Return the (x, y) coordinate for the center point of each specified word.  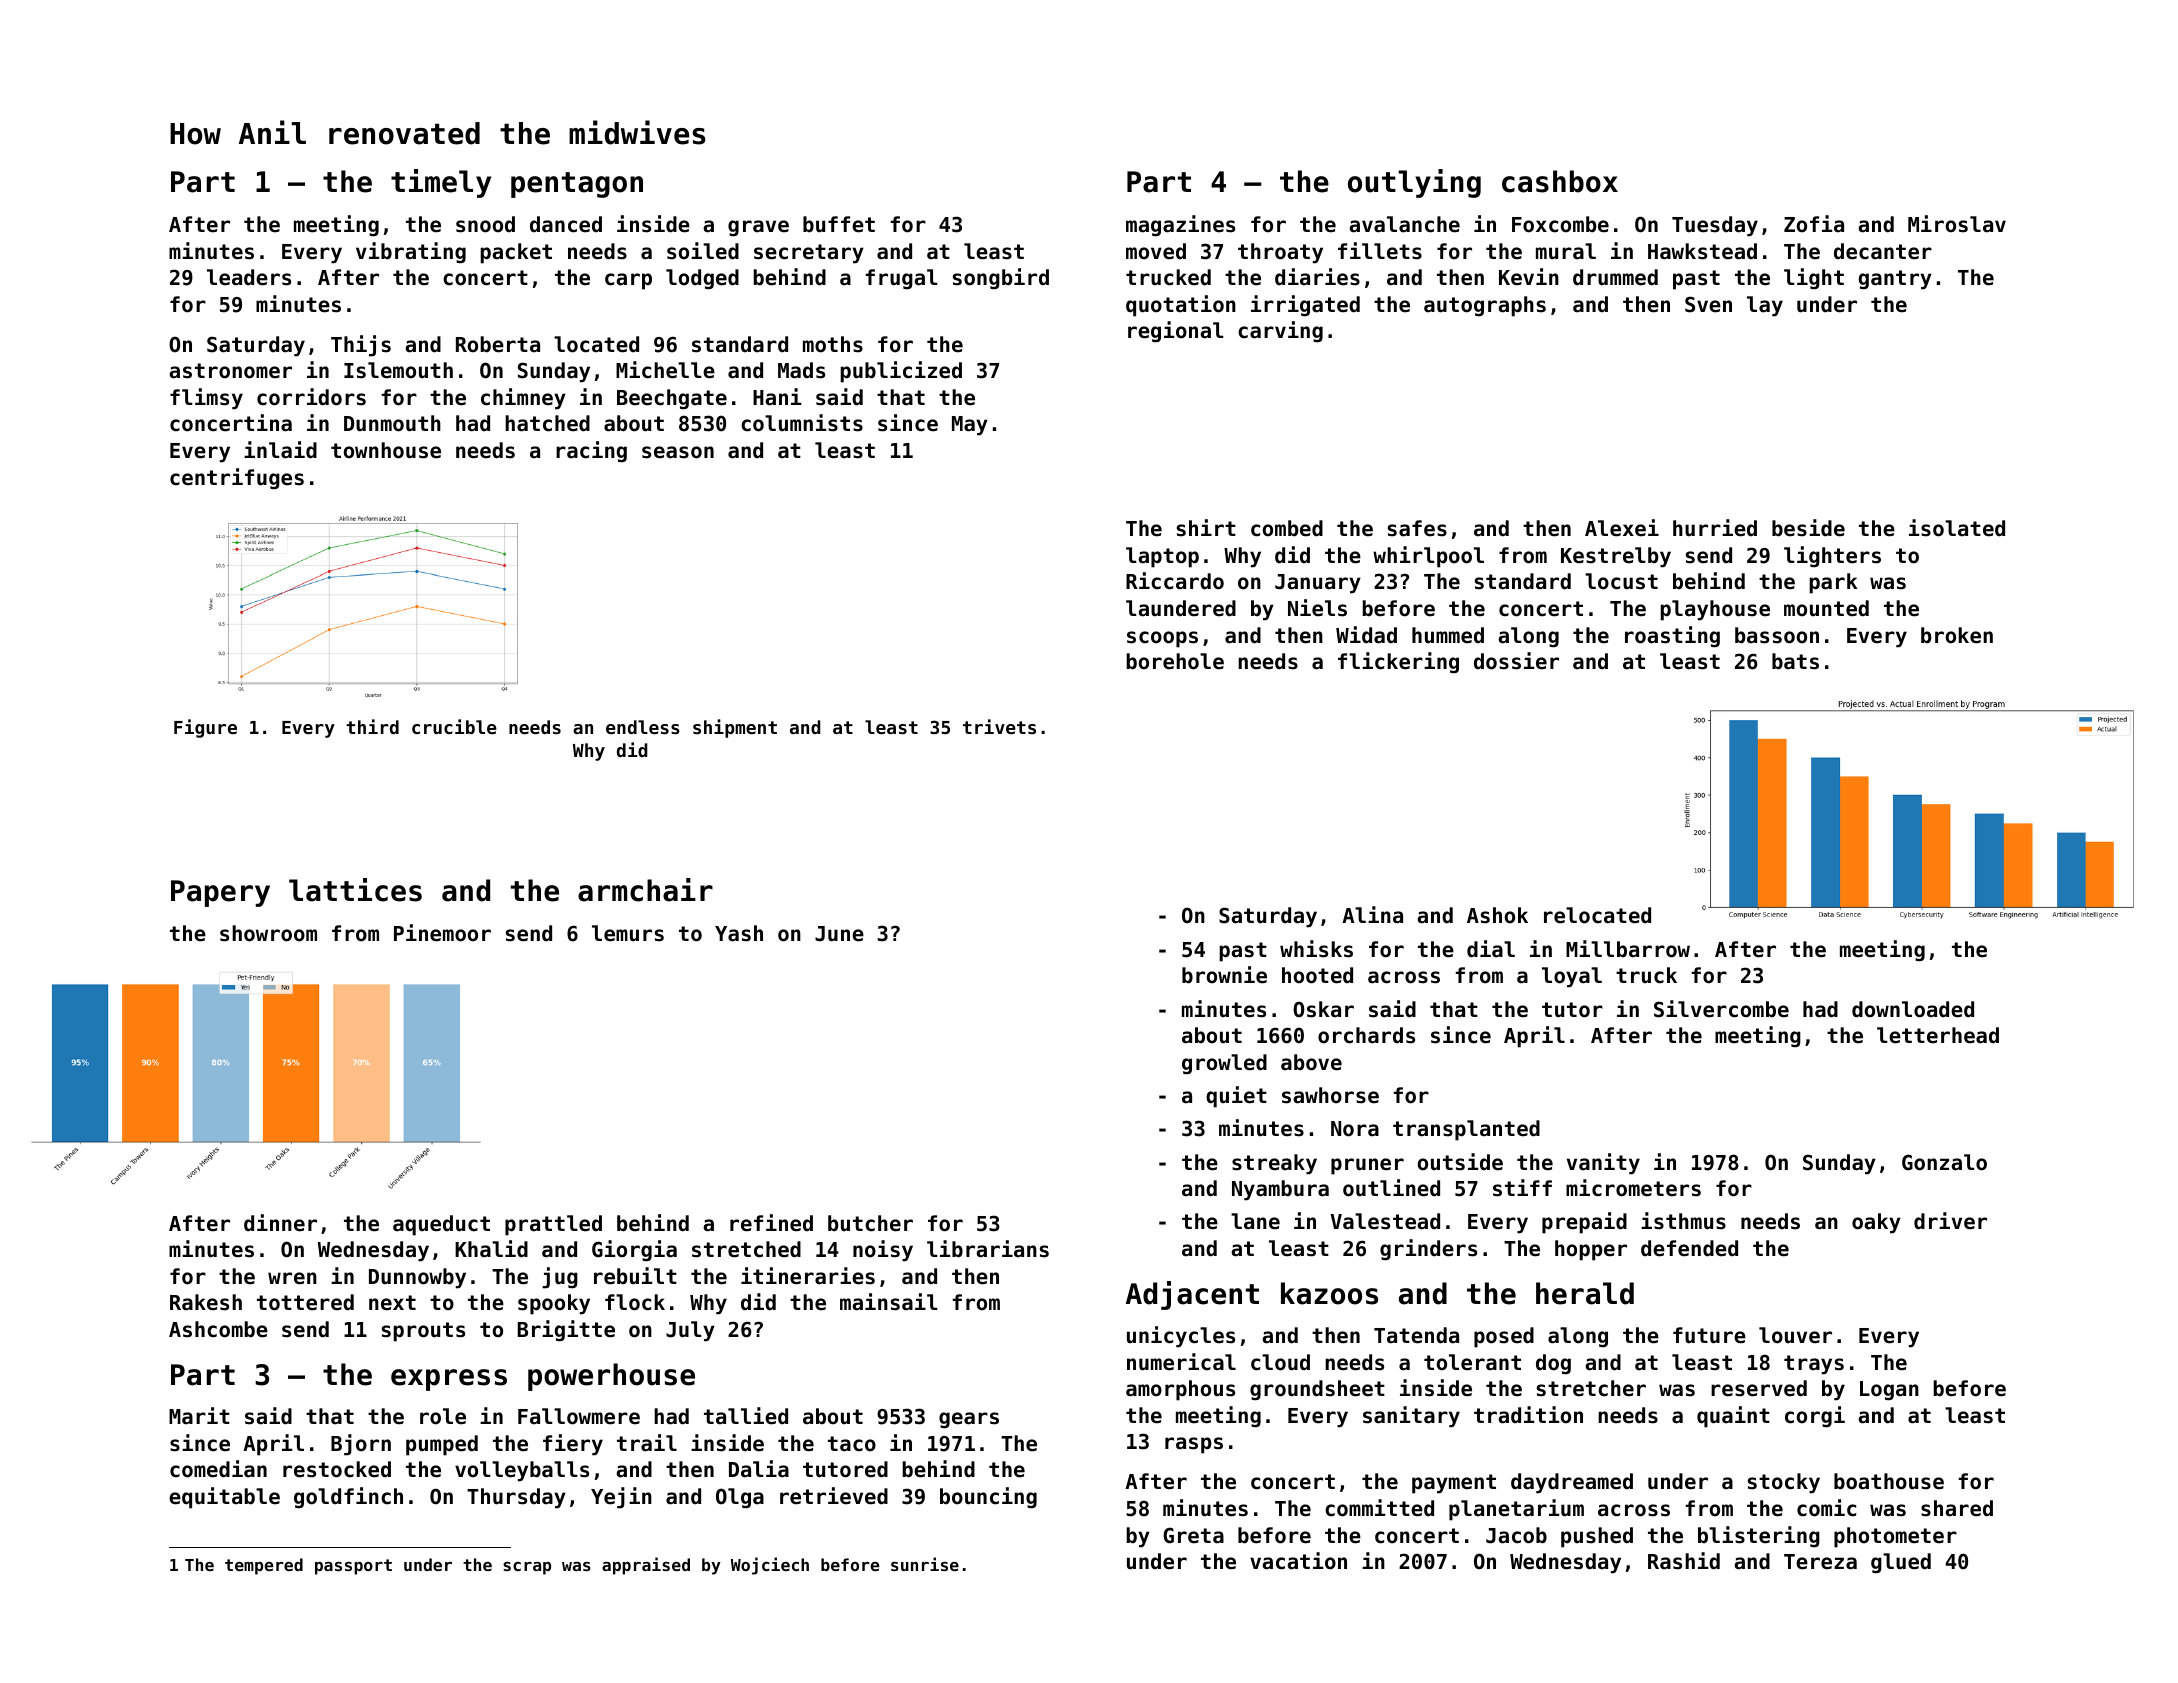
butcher (870, 1223)
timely (441, 183)
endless (643, 727)
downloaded (1913, 1009)
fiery (573, 1445)
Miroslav (1957, 224)
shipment (735, 728)
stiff (1522, 1188)
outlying (1414, 183)
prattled (553, 1225)
